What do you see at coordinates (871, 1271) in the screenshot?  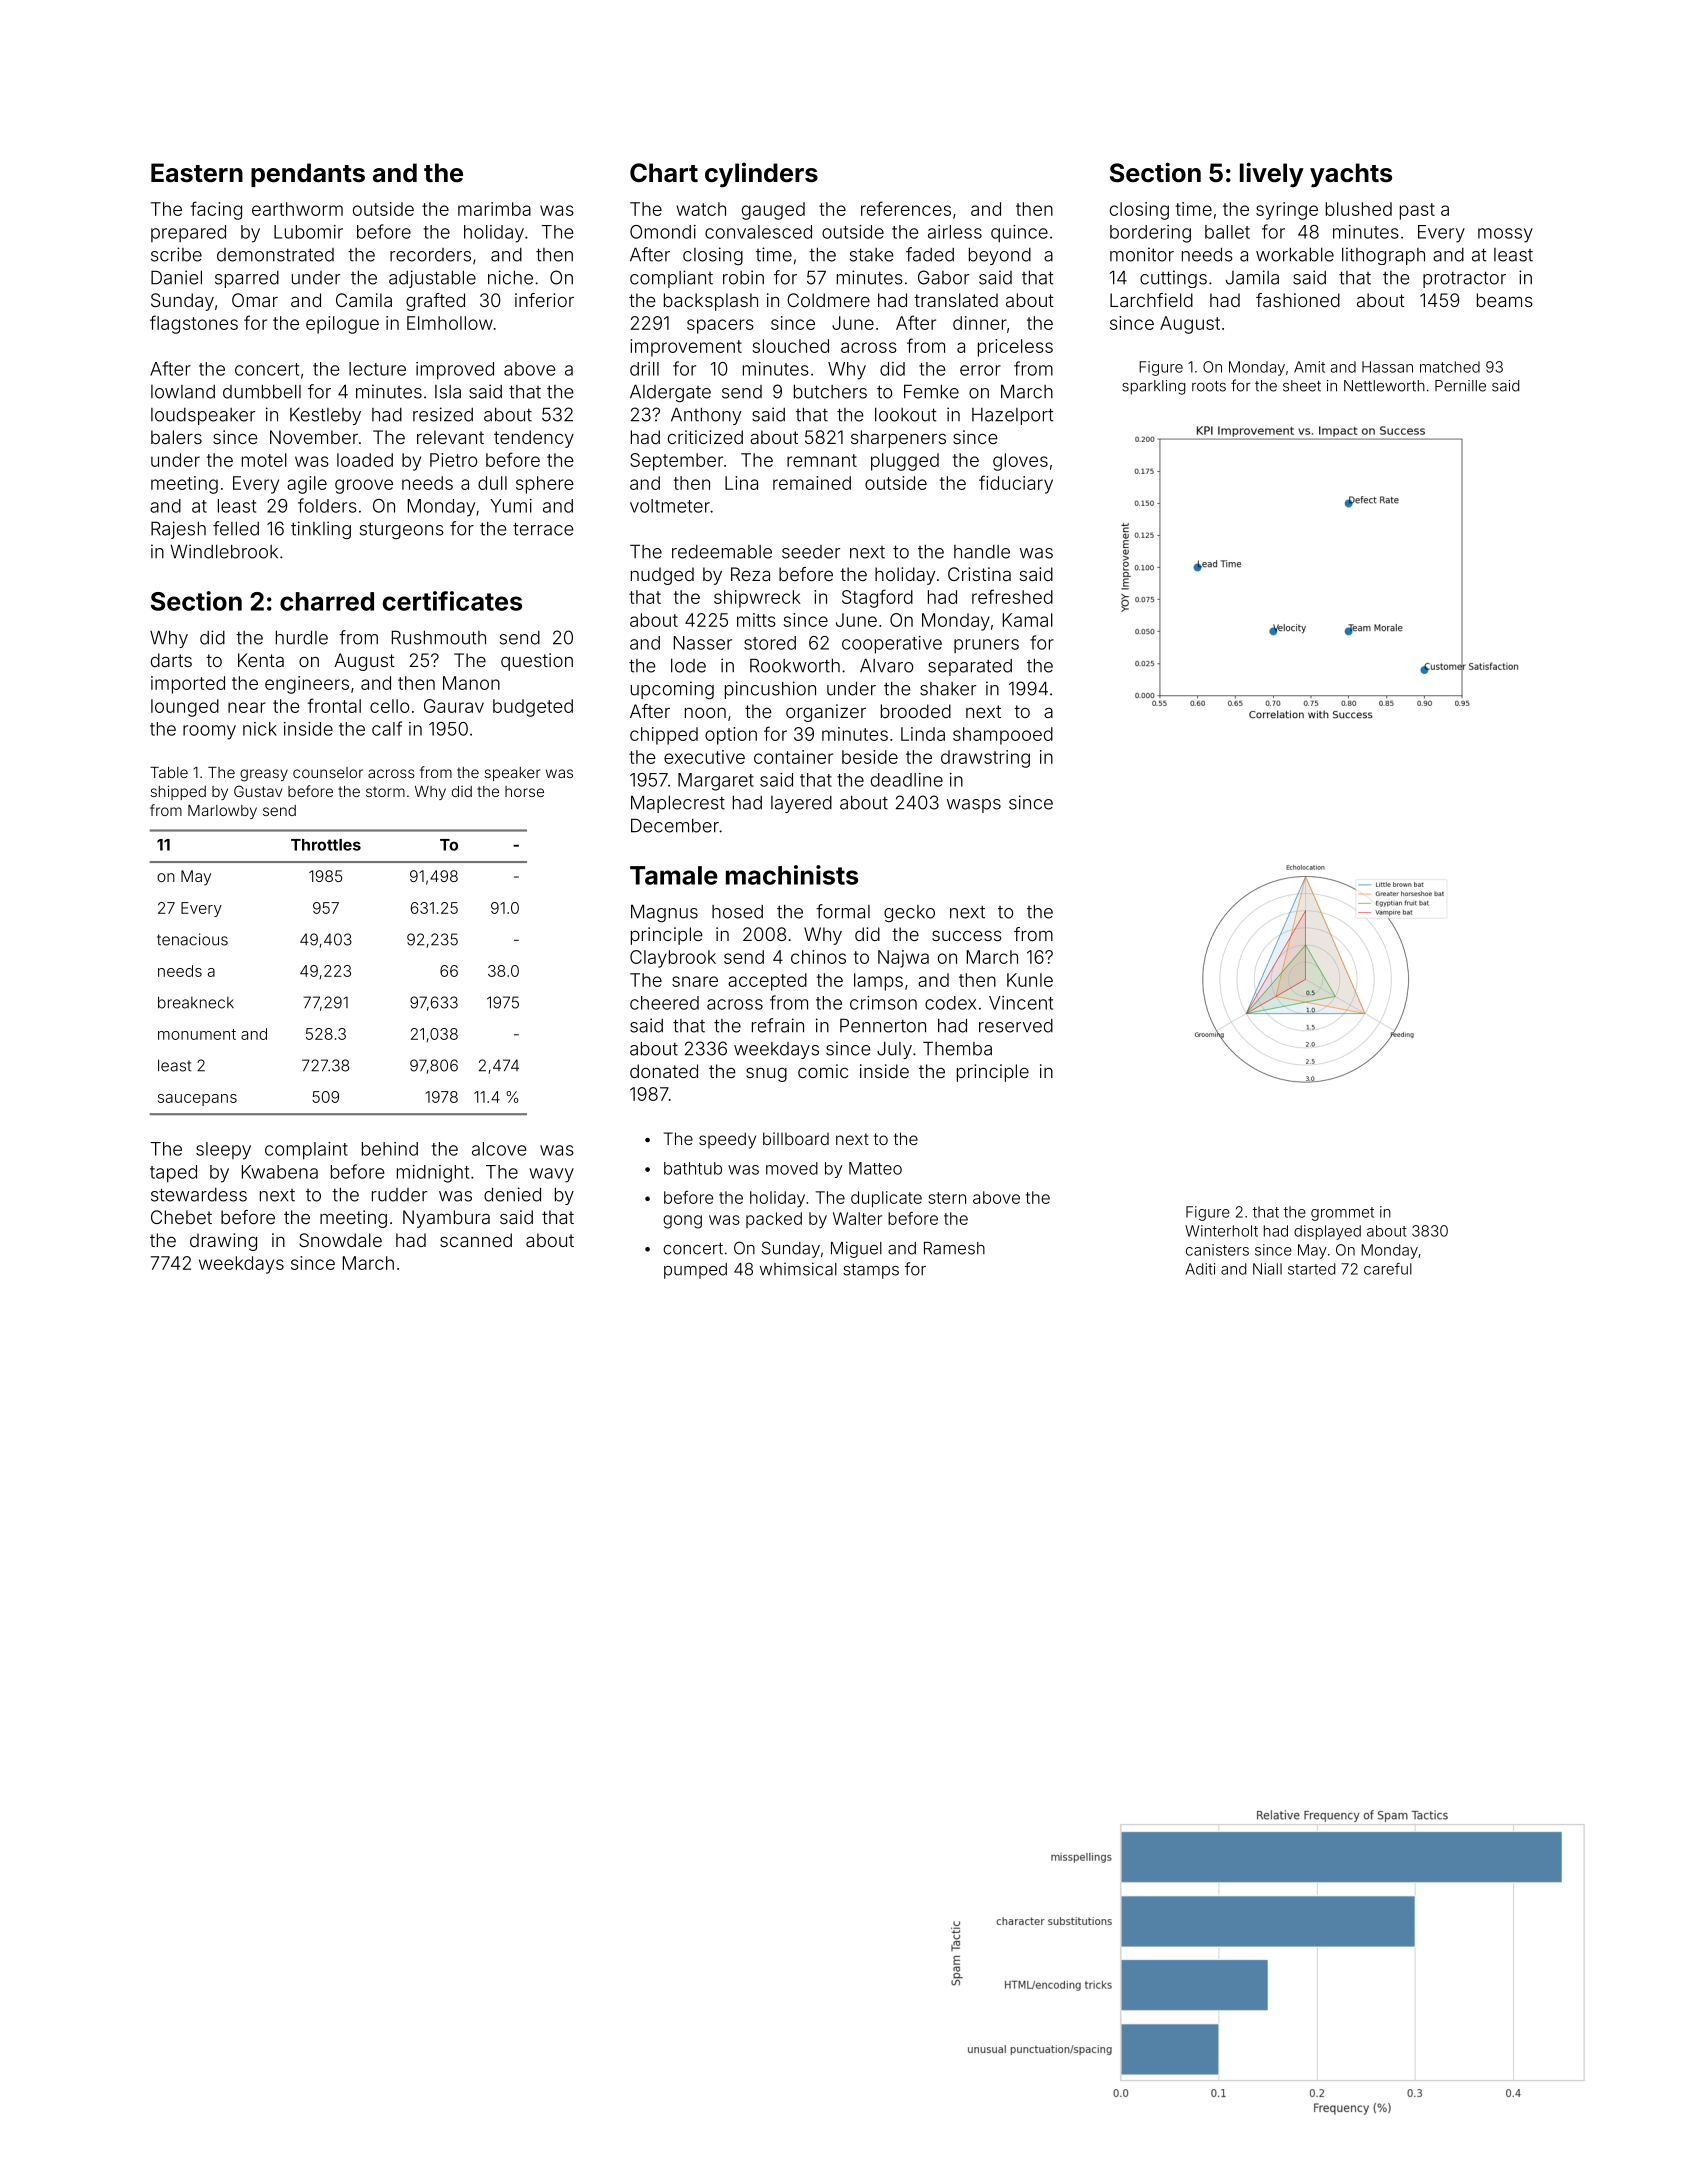 I see `stamps` at bounding box center [871, 1271].
